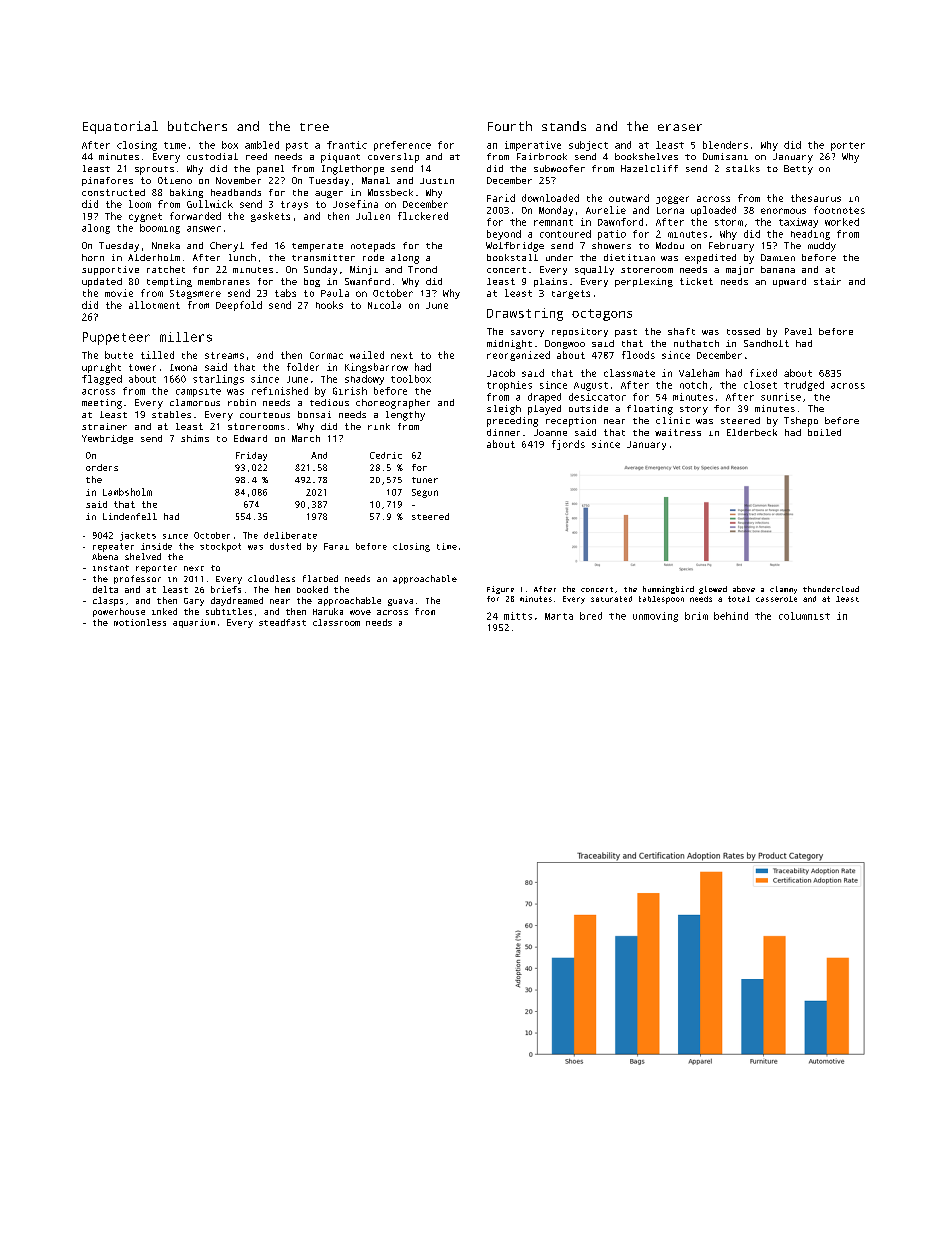 This image has height=1233, width=952. I want to click on eraser, so click(680, 127).
